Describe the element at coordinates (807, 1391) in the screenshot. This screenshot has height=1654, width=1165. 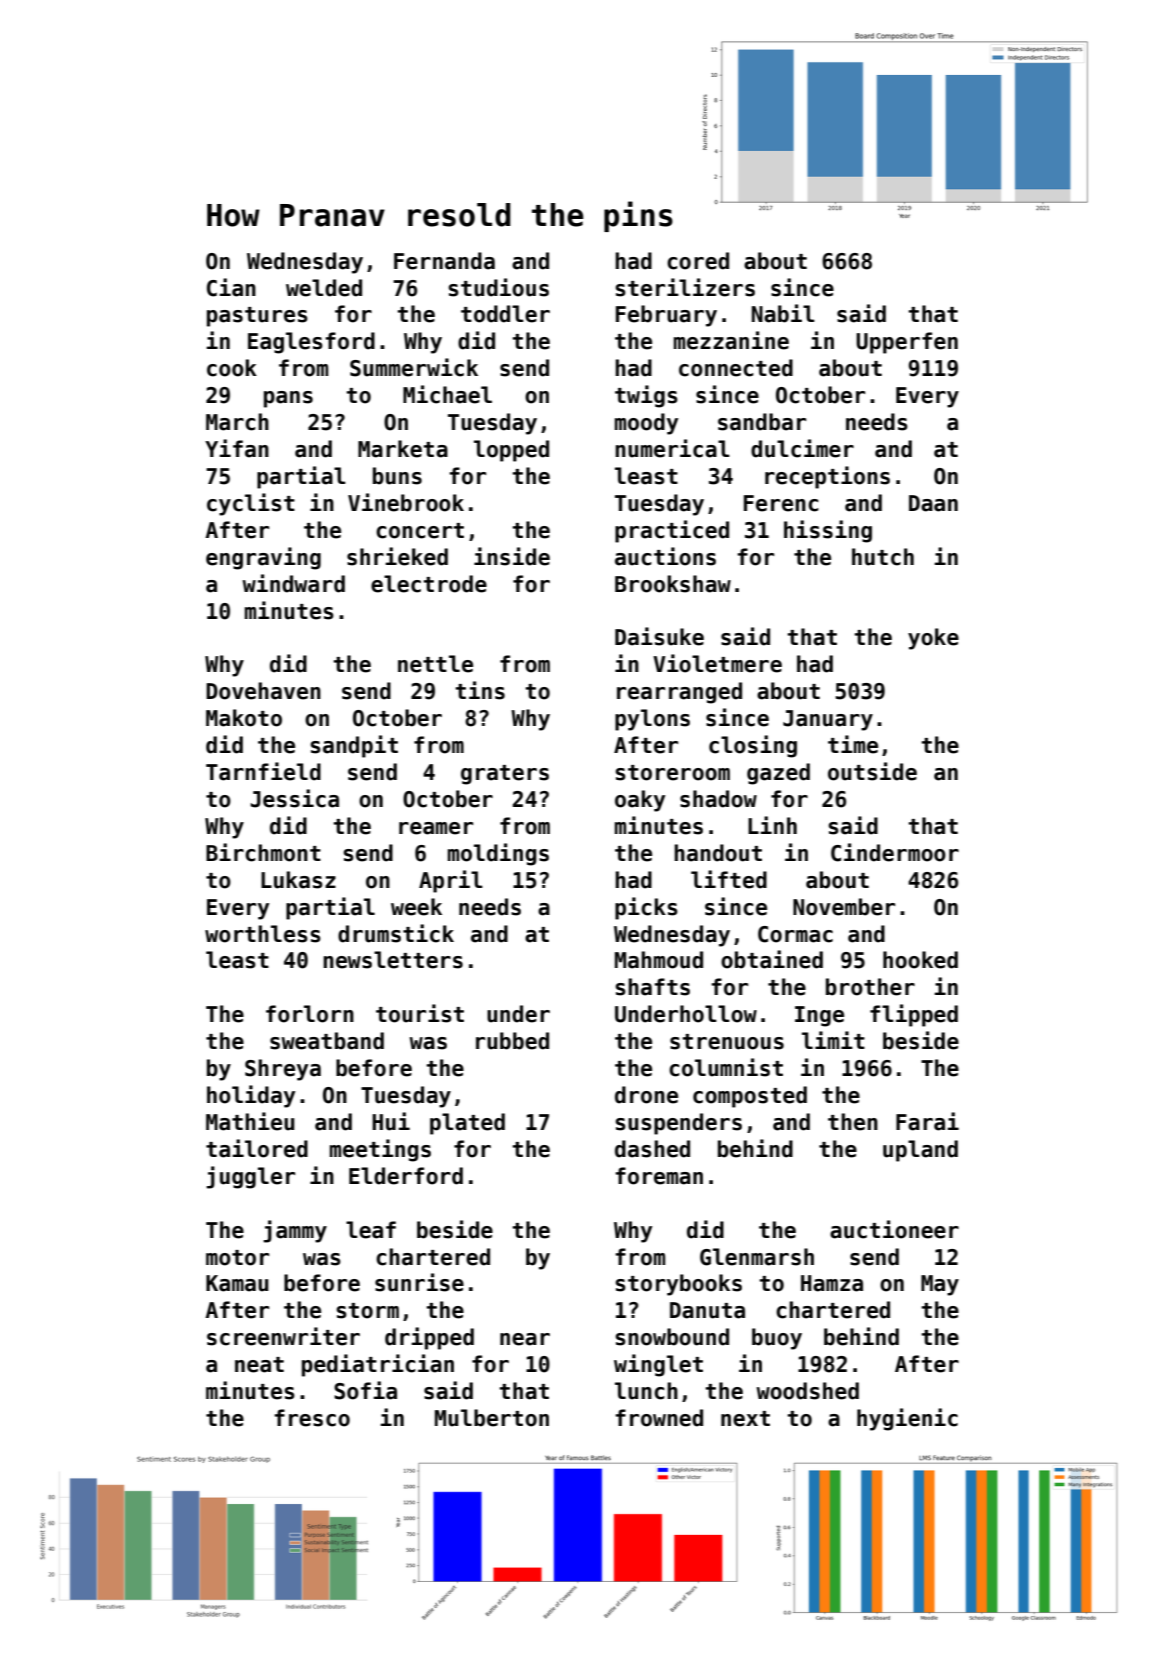
I see `woodshed` at that location.
